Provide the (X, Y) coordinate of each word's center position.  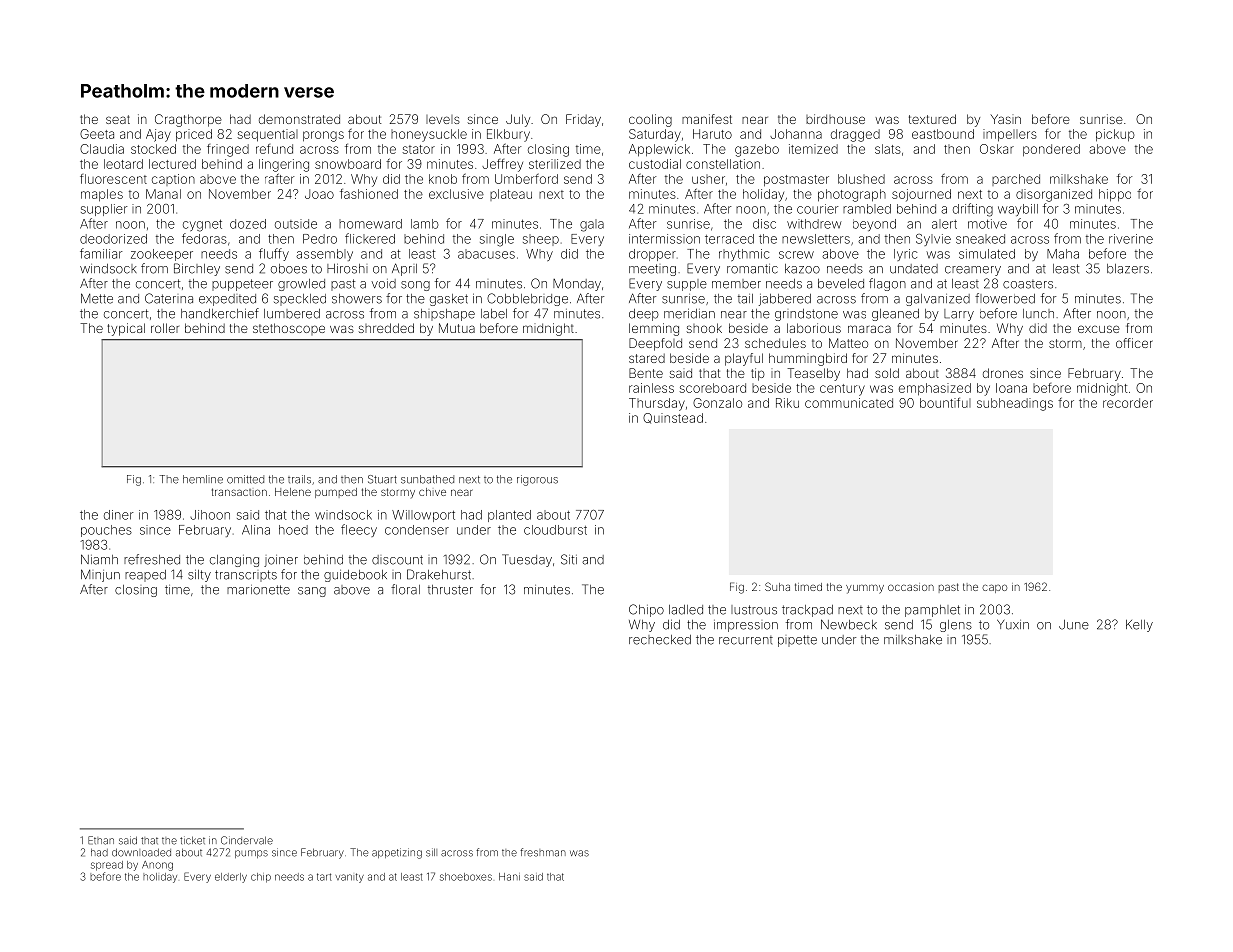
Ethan (101, 840)
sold (887, 373)
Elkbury (508, 135)
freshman (543, 852)
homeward (370, 224)
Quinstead (673, 418)
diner (119, 515)
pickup (1115, 135)
